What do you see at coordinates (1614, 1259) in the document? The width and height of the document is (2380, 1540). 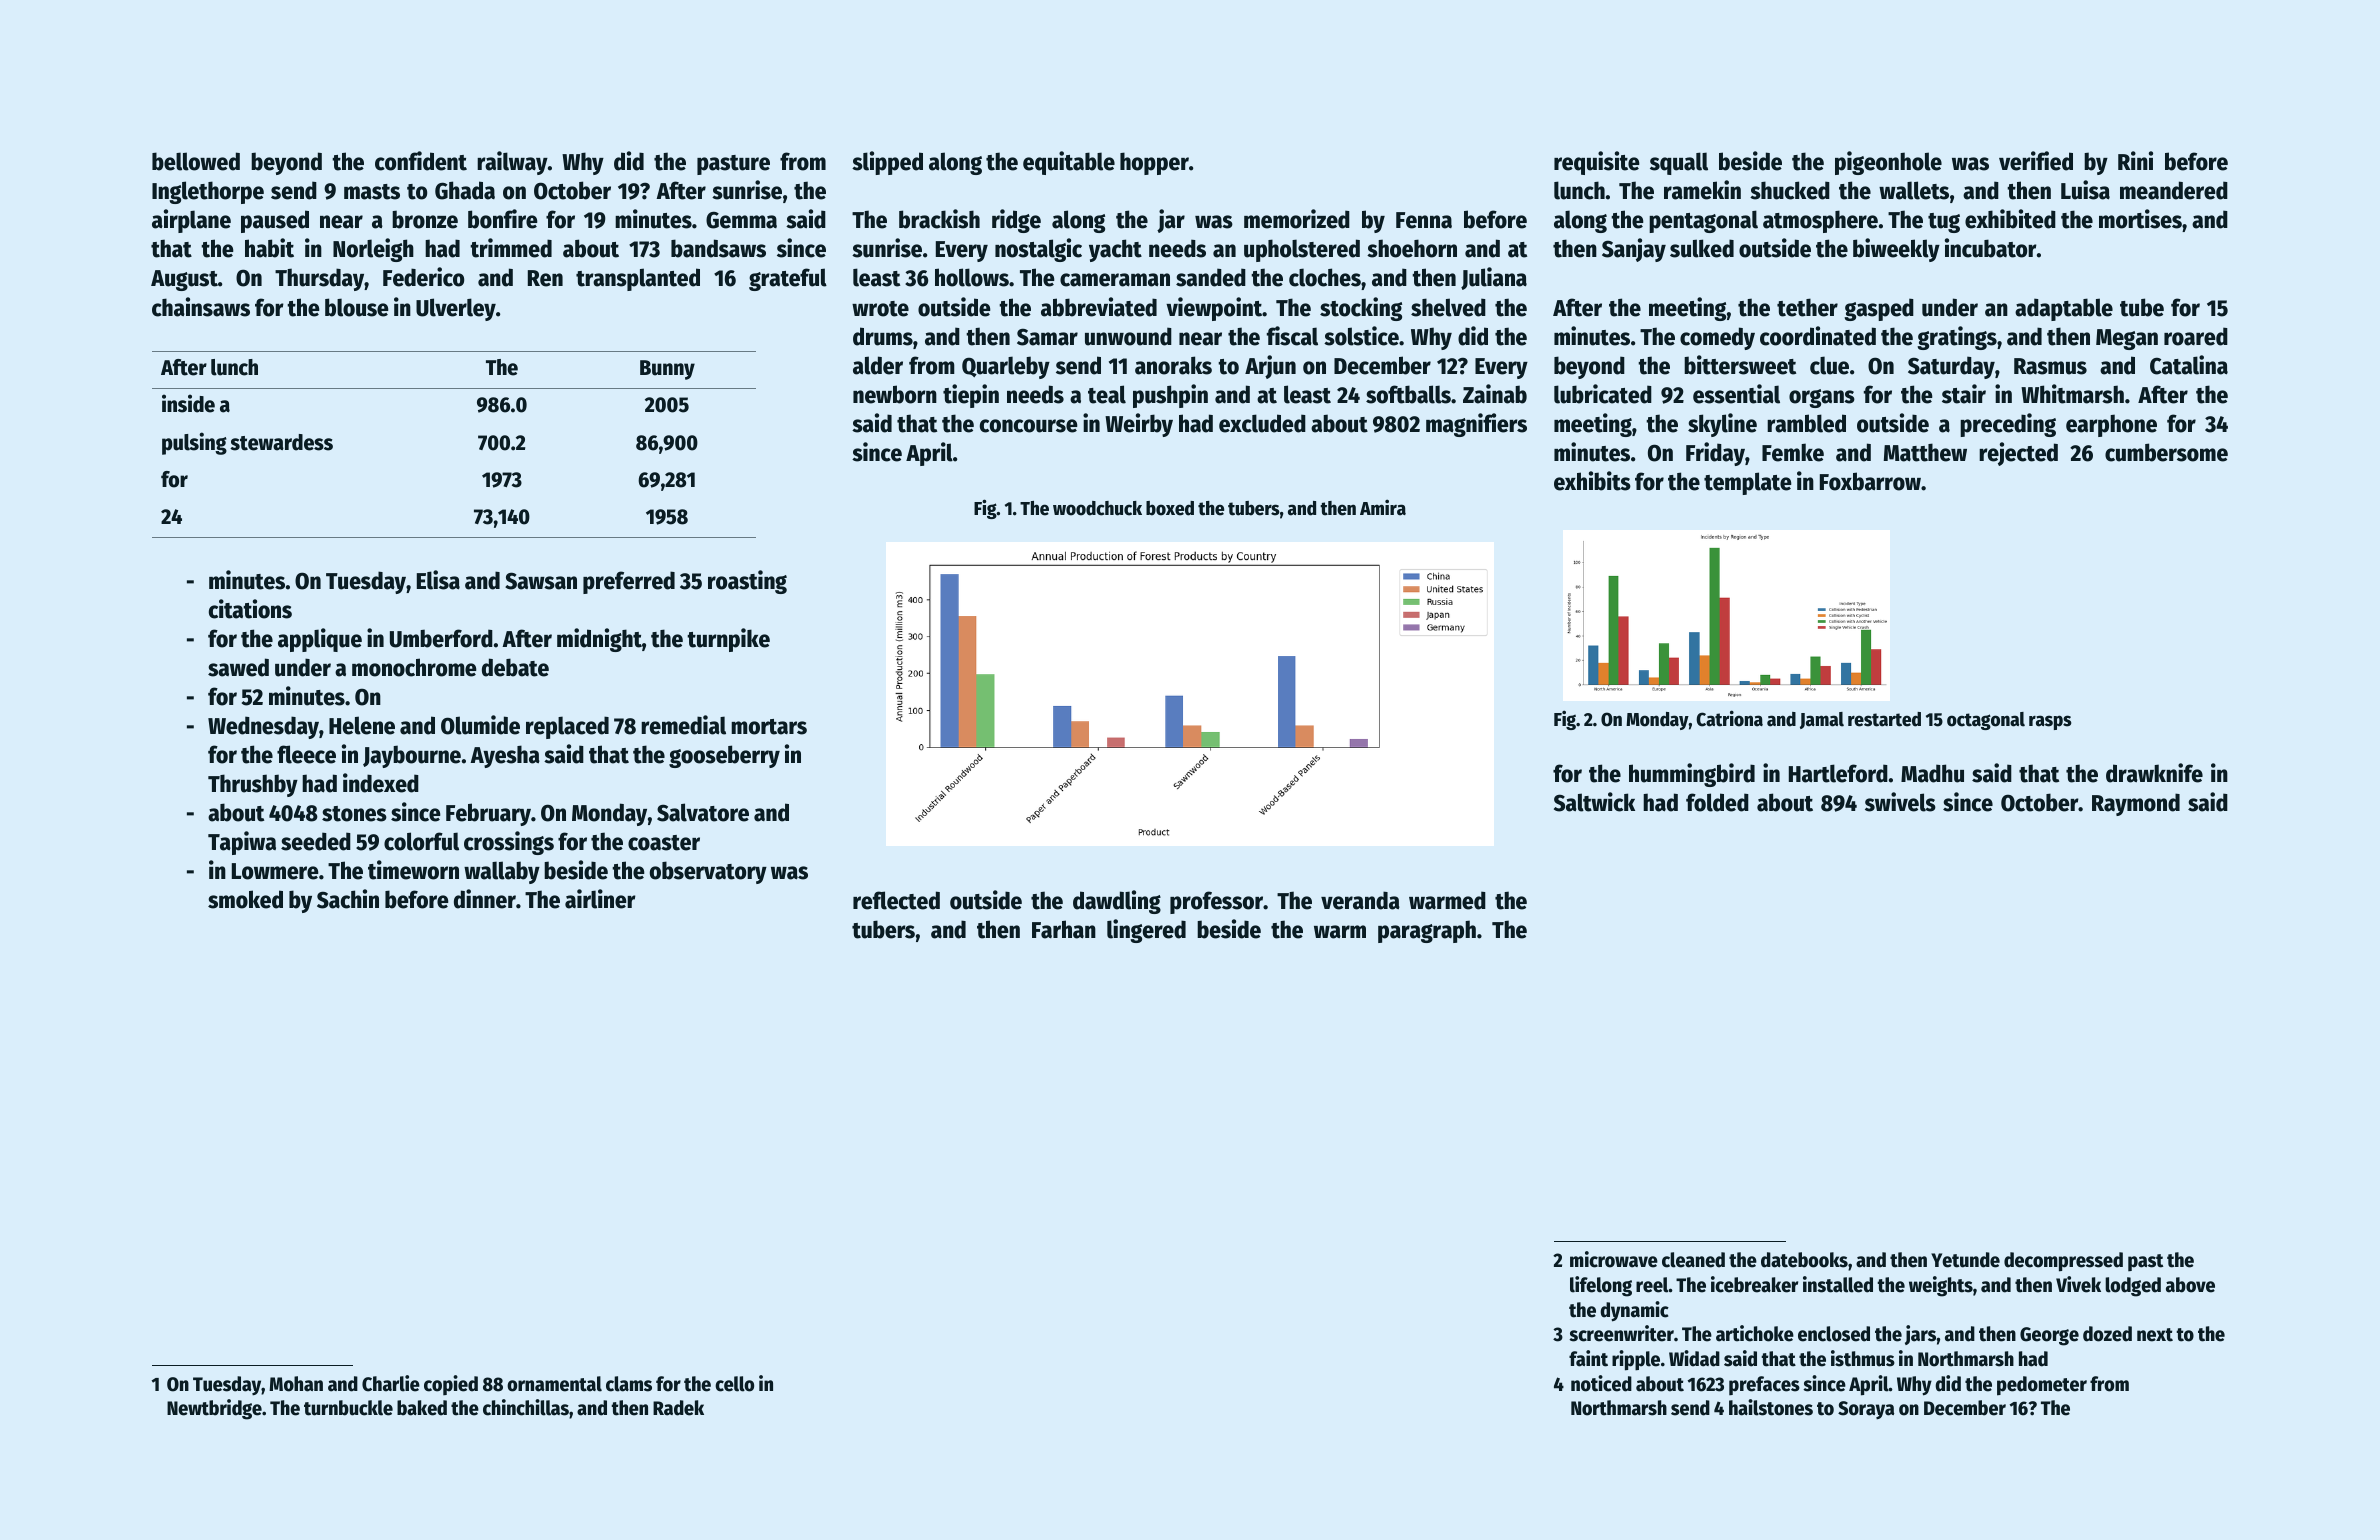 I see `microwave` at bounding box center [1614, 1259].
